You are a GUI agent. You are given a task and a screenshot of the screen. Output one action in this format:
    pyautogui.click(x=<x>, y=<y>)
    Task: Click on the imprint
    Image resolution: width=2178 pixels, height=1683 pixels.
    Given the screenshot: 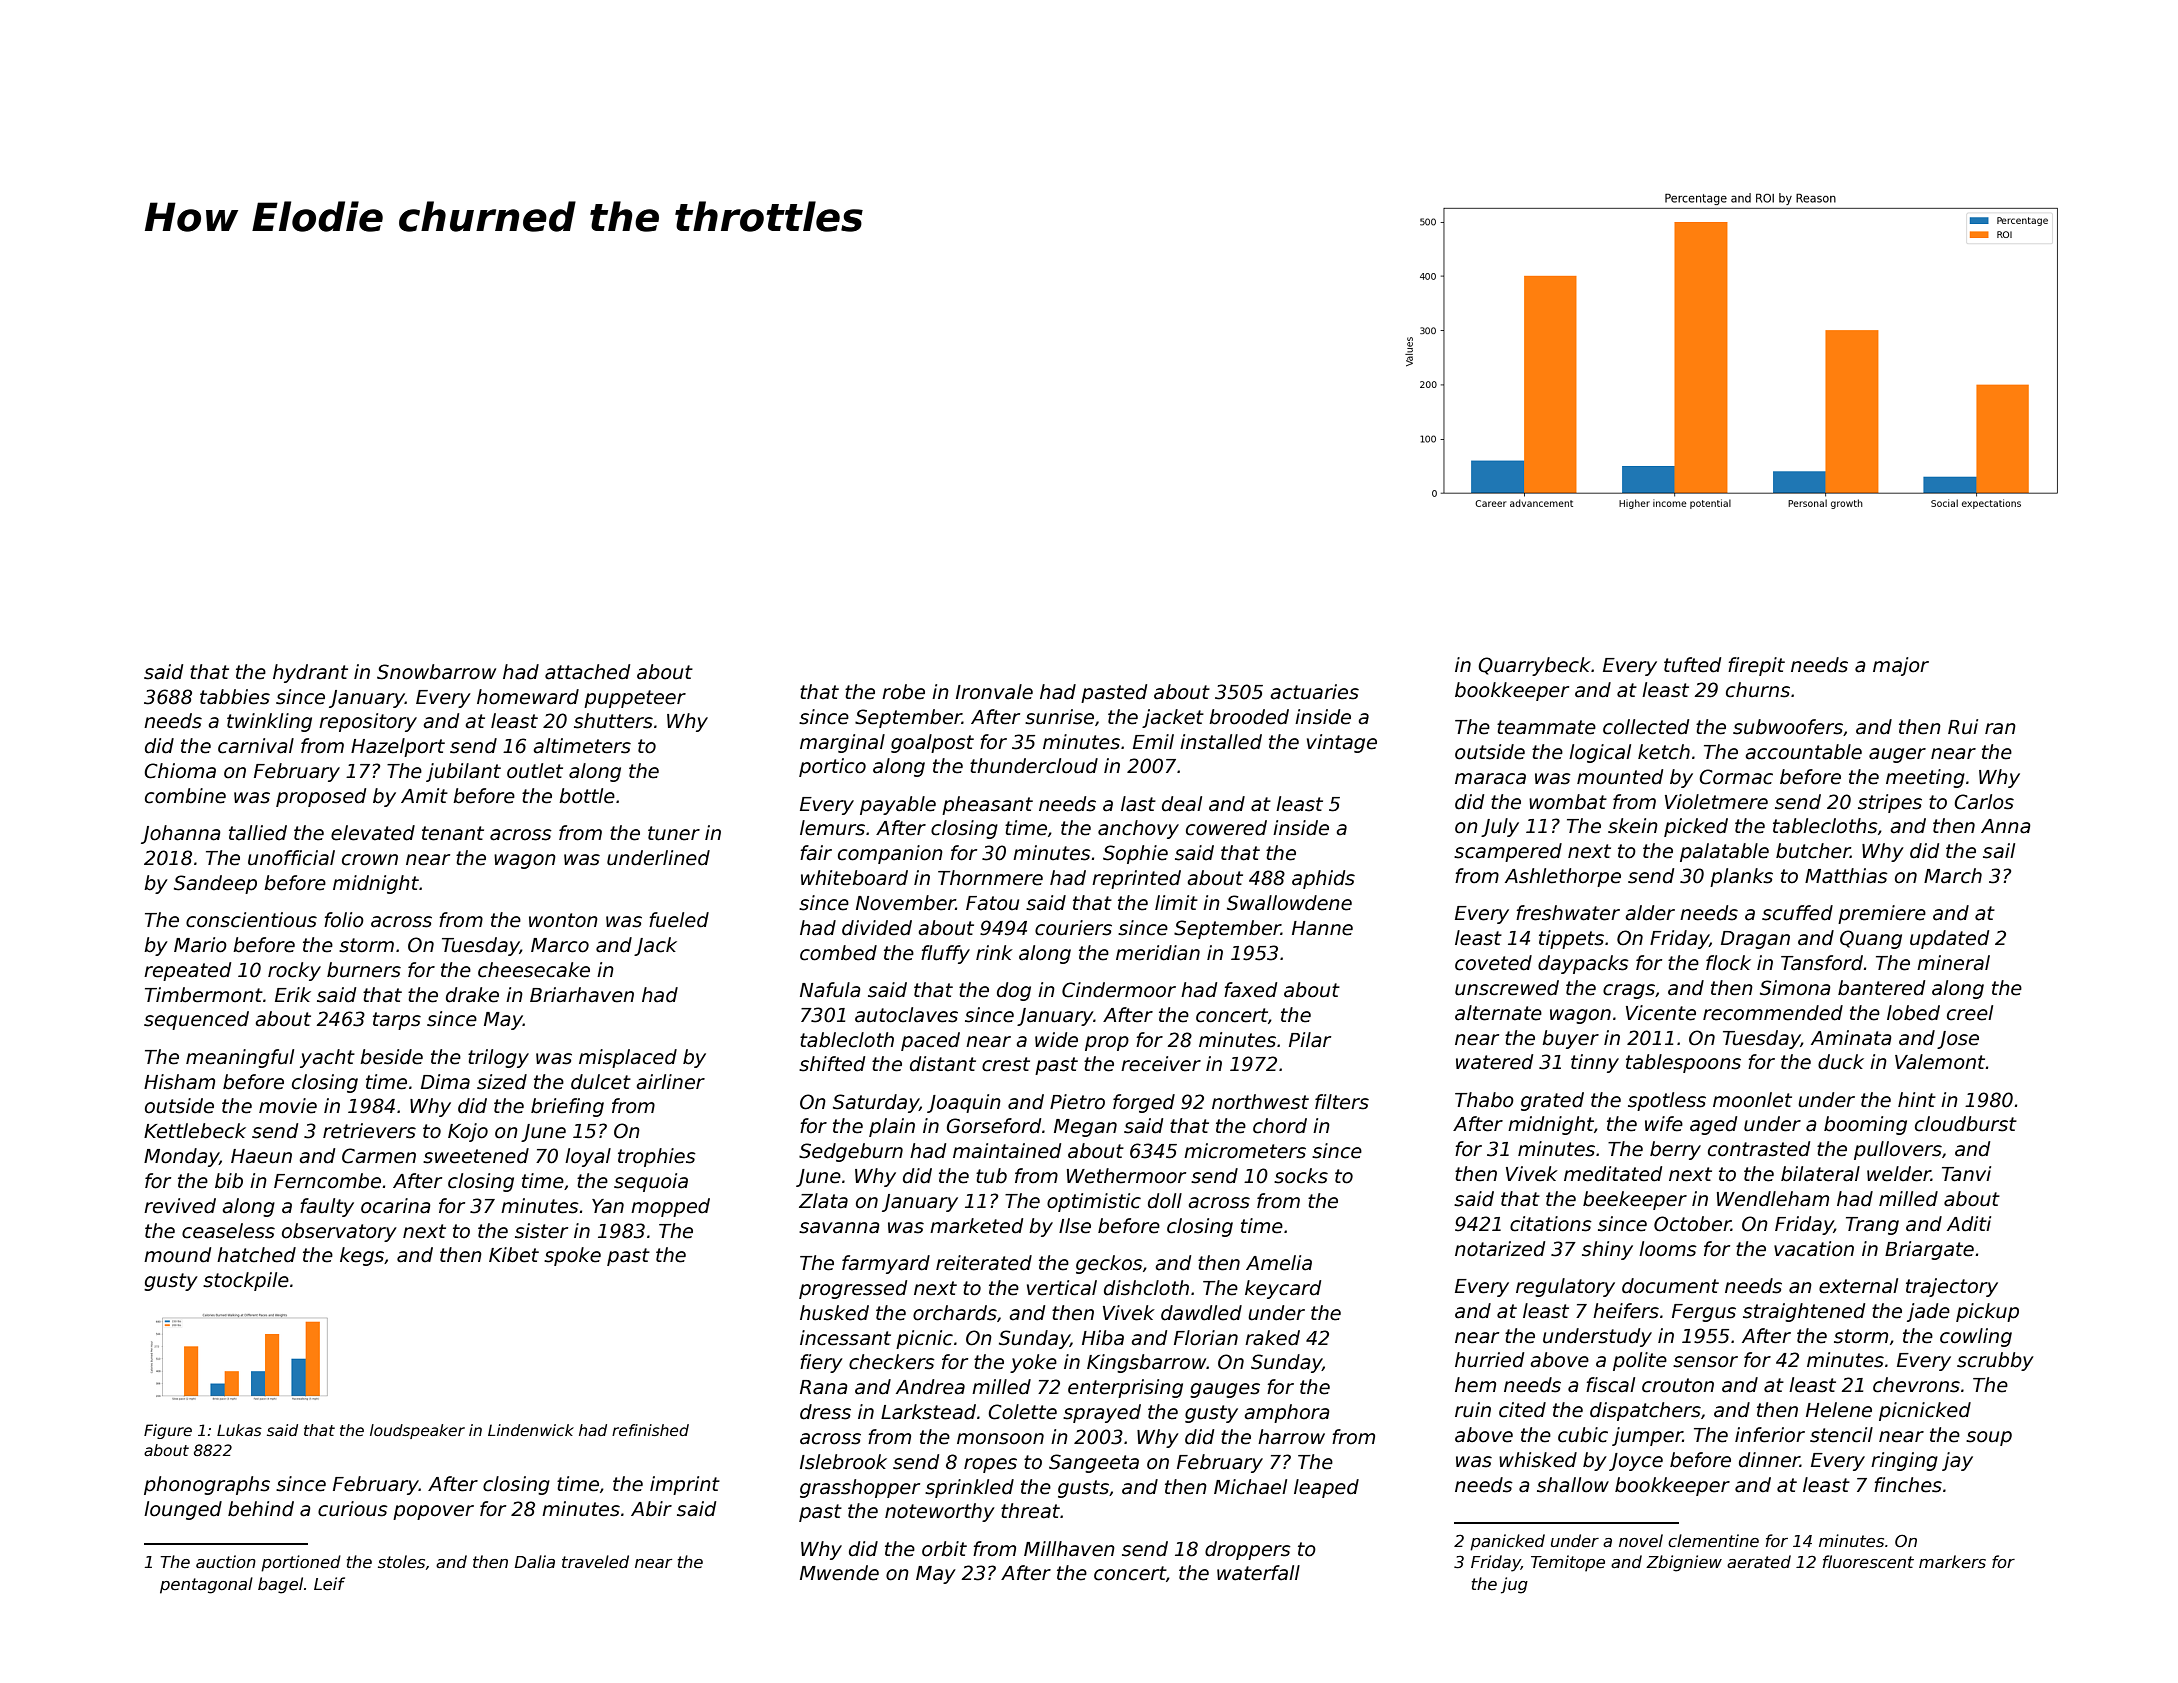 What is the action you would take?
    pyautogui.click(x=685, y=1485)
